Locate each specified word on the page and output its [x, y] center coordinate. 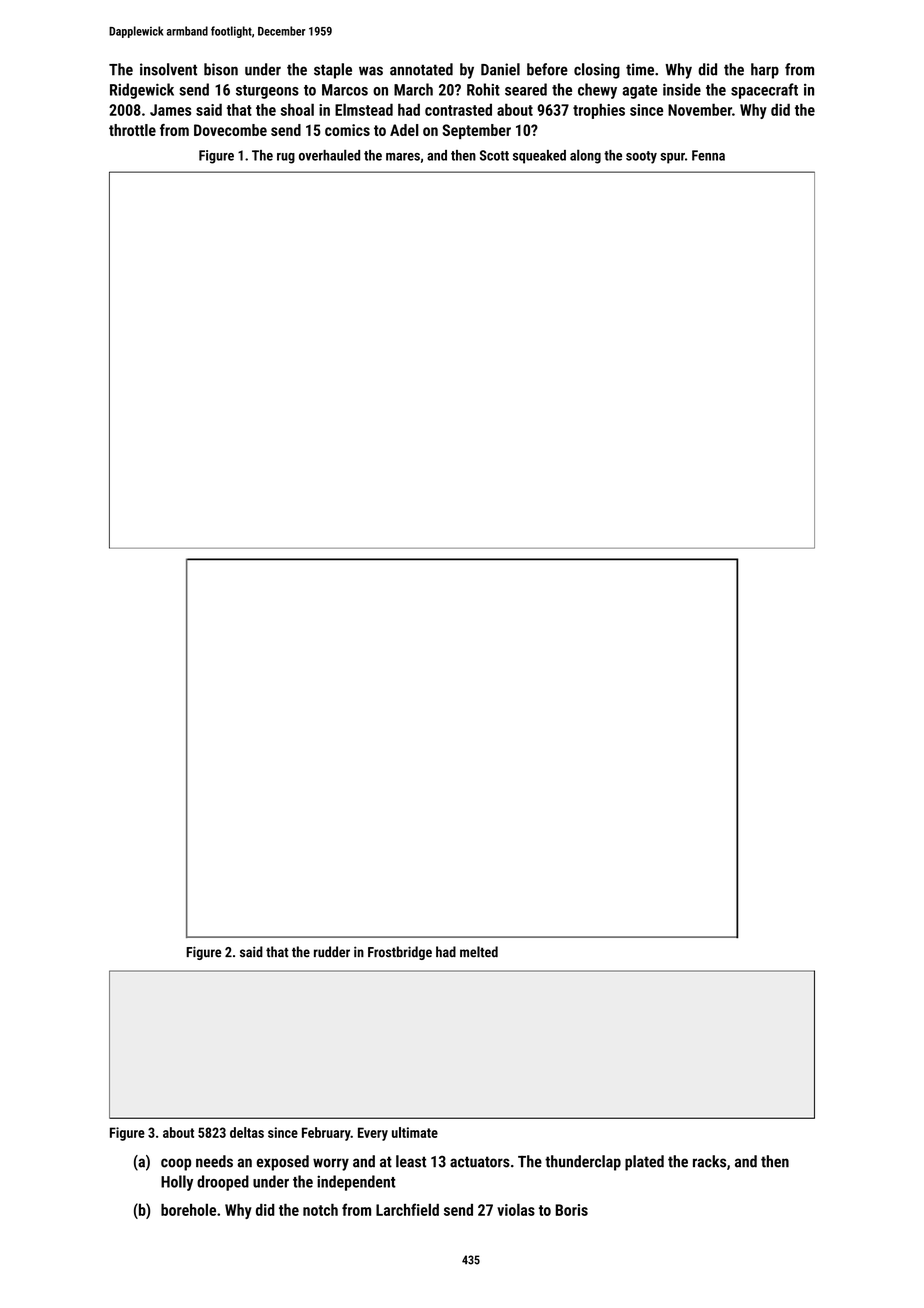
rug [286, 158]
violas [516, 1209]
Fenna [708, 155]
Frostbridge [400, 953]
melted [479, 952]
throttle [132, 130]
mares [403, 157]
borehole [188, 1209]
